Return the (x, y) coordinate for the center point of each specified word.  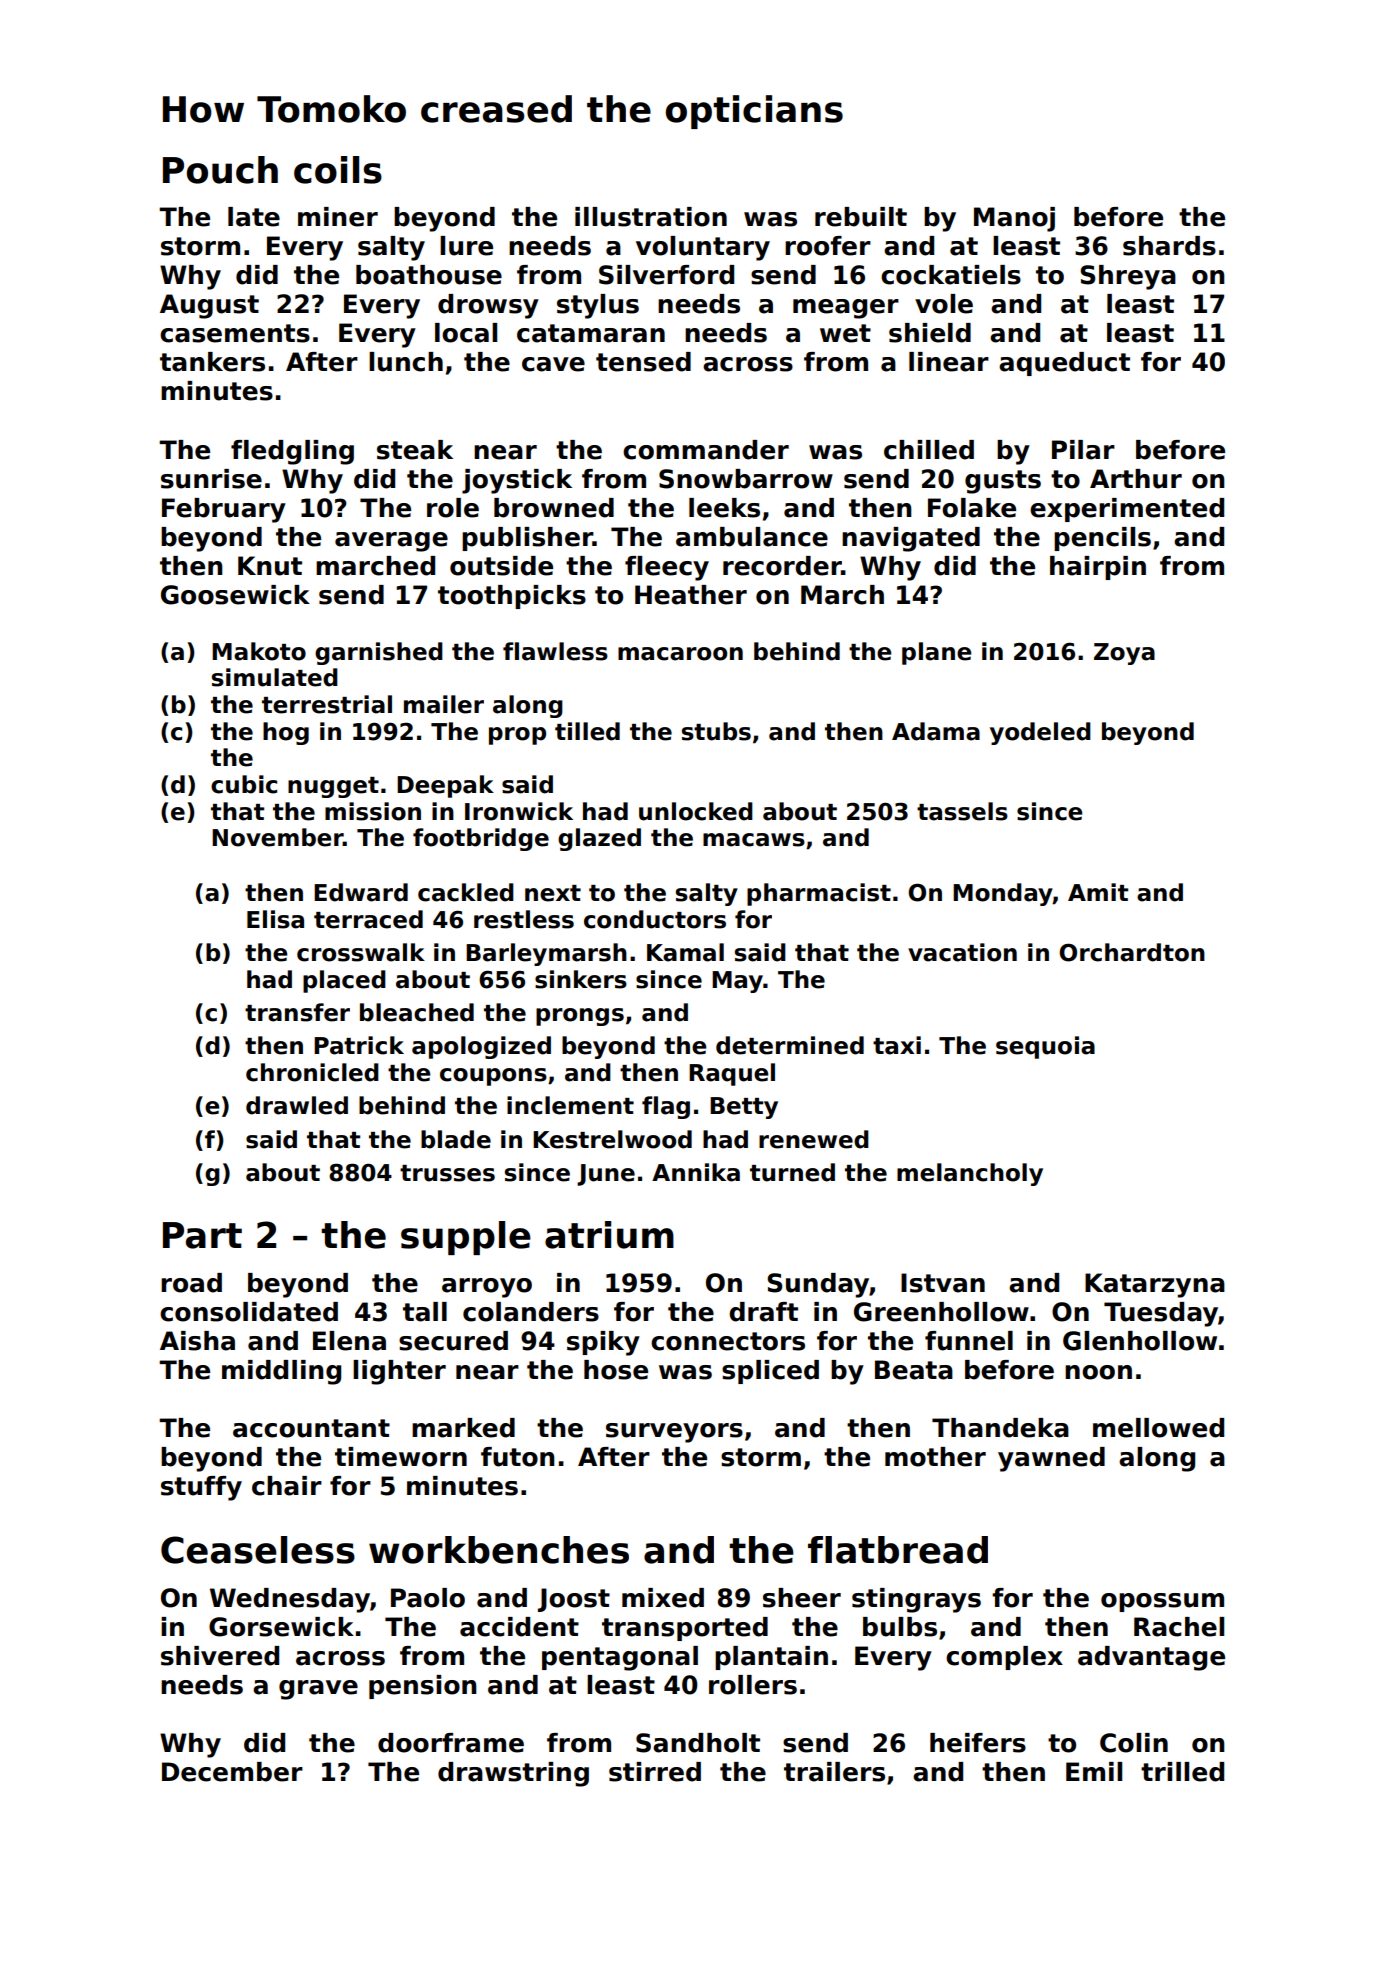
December (232, 1772)
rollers (753, 1685)
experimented (1127, 510)
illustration (651, 217)
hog (286, 733)
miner (338, 217)
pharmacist (819, 894)
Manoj (1014, 219)
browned (554, 508)
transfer (297, 1012)
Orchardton (1132, 952)
